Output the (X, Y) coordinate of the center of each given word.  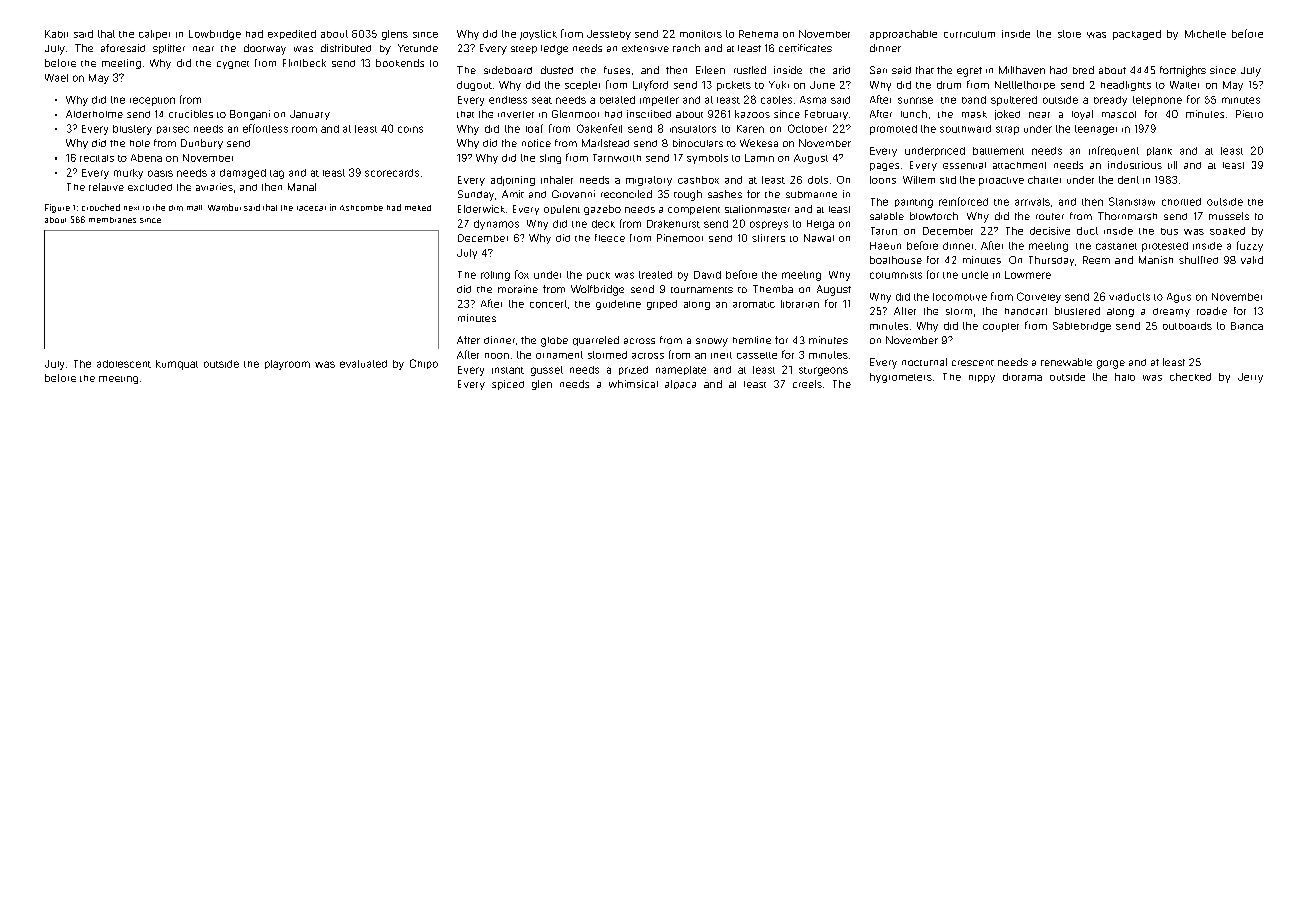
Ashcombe (361, 208)
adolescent (124, 364)
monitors (701, 34)
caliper (154, 35)
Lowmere (1028, 275)
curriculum (969, 34)
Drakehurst (673, 224)
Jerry (1250, 378)
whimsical (633, 384)
